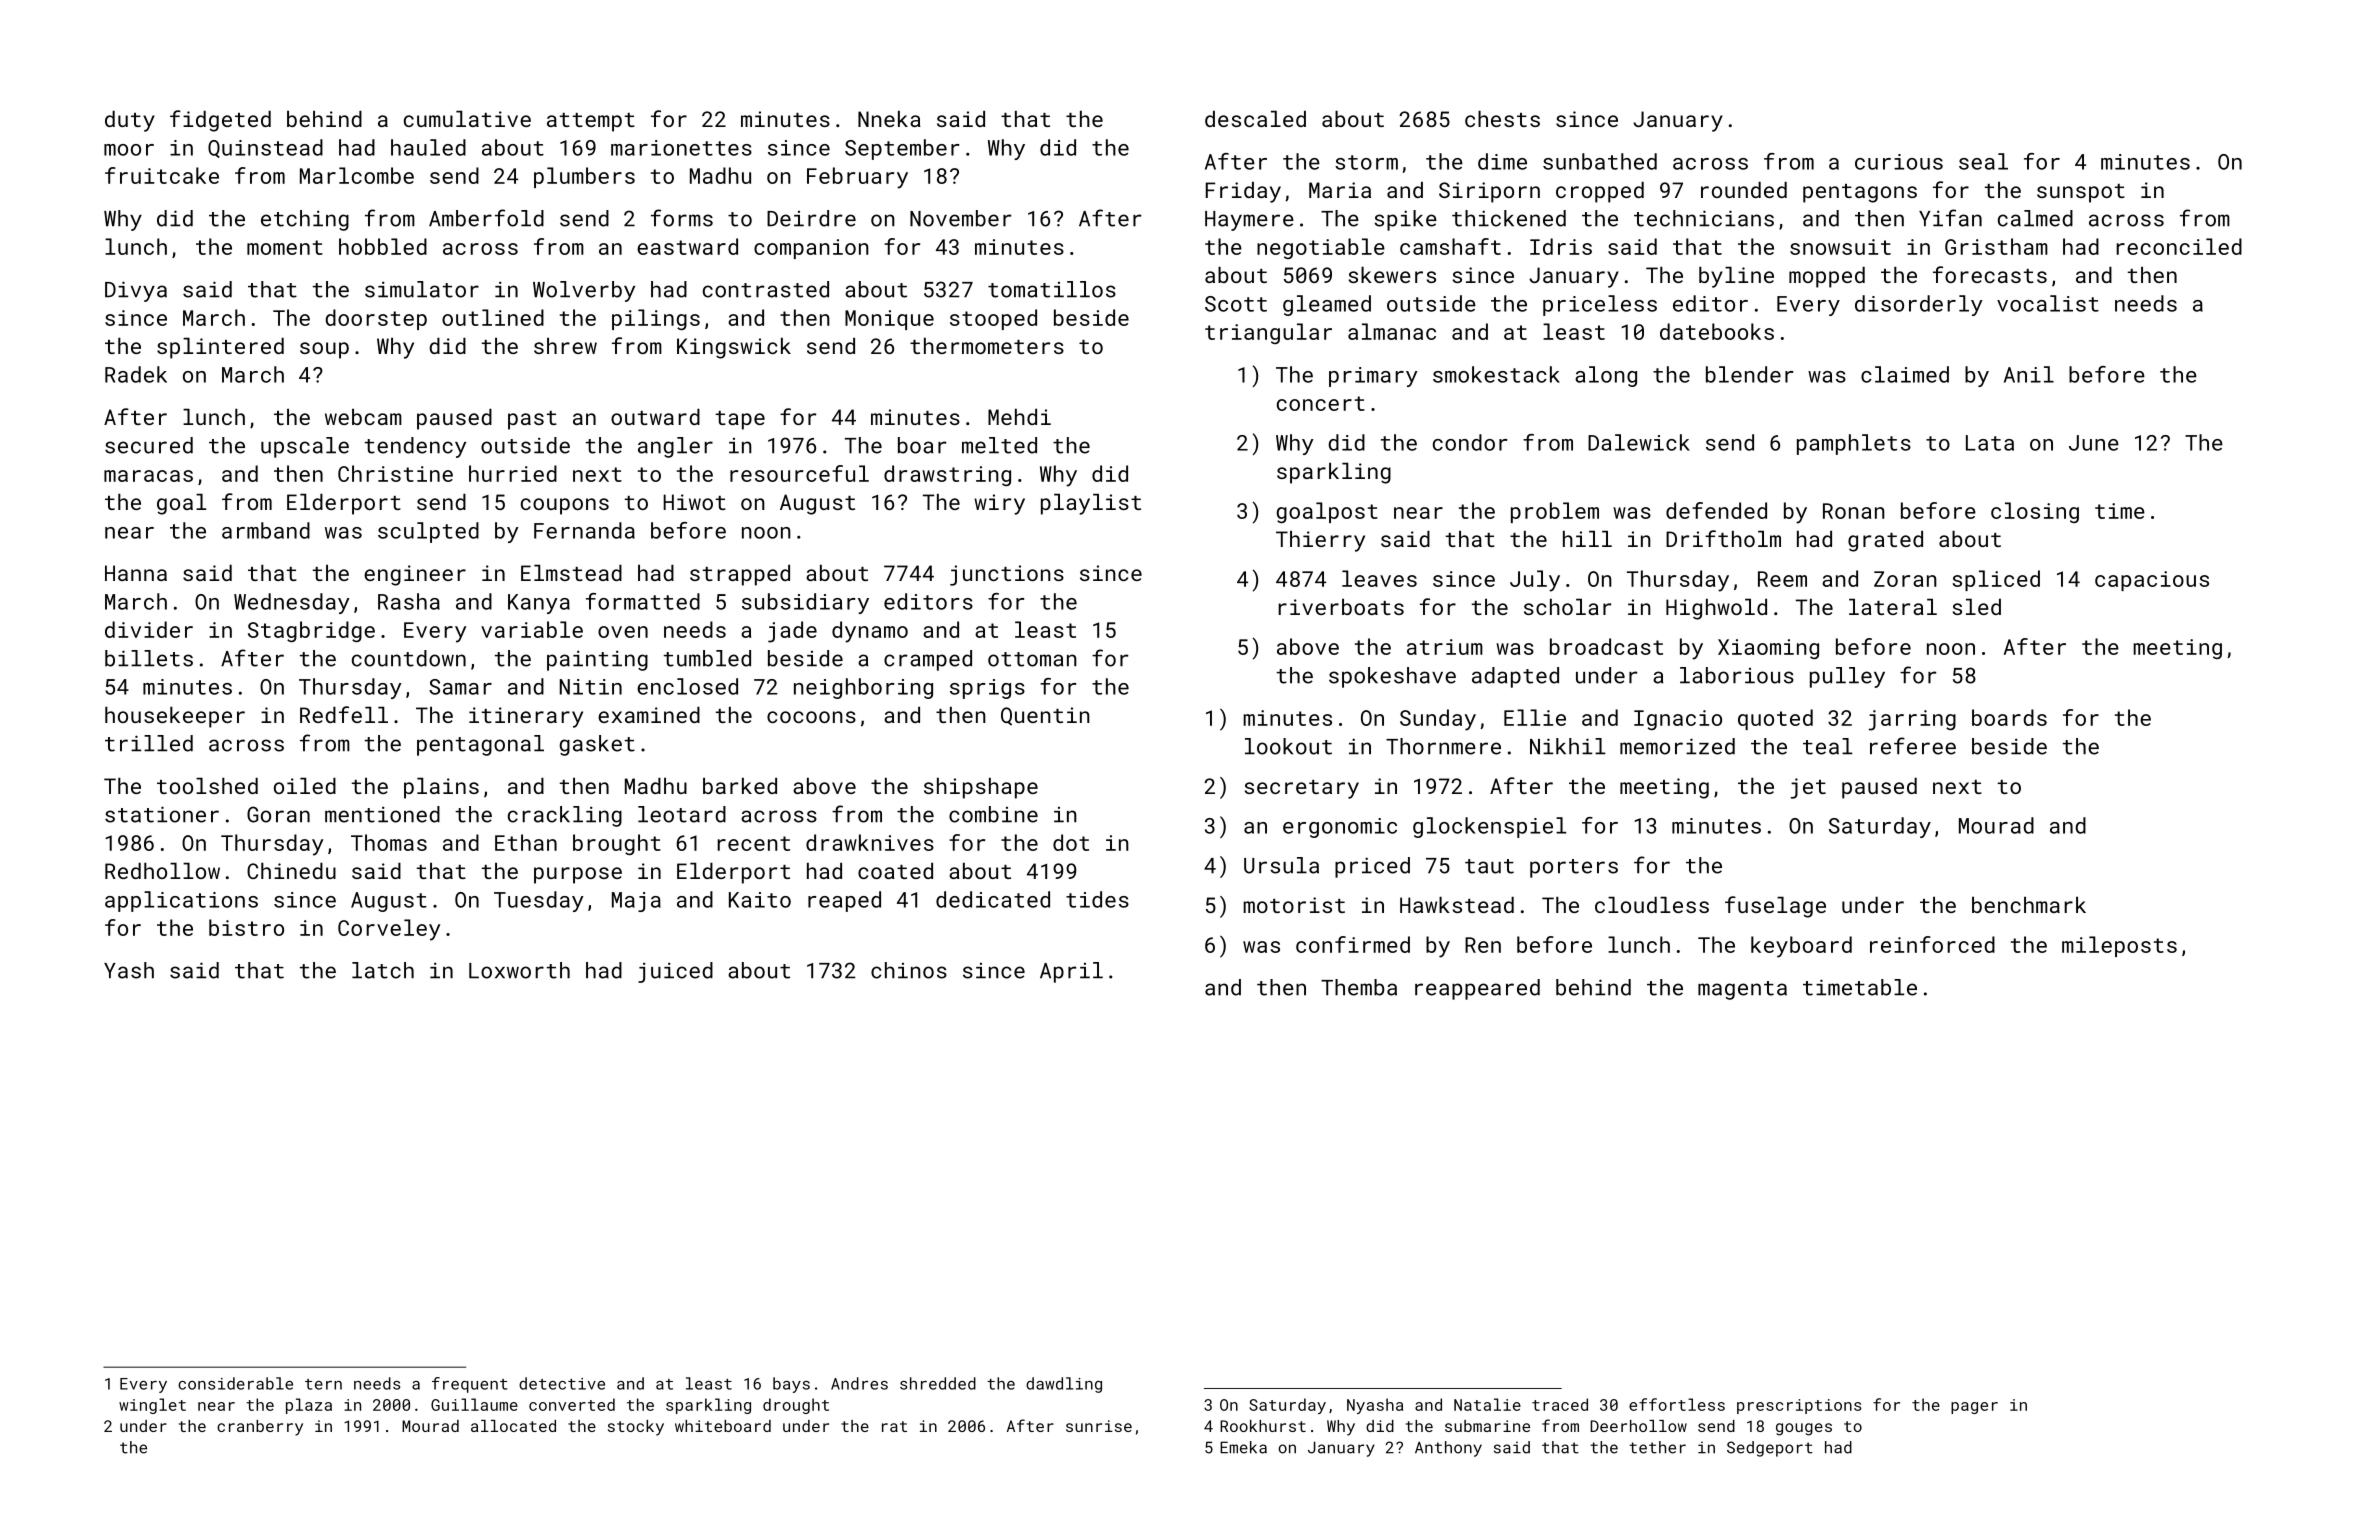 This page has height=1525, width=2356. Describe the element at coordinates (260, 1428) in the page. I see `cranberry` at that location.
